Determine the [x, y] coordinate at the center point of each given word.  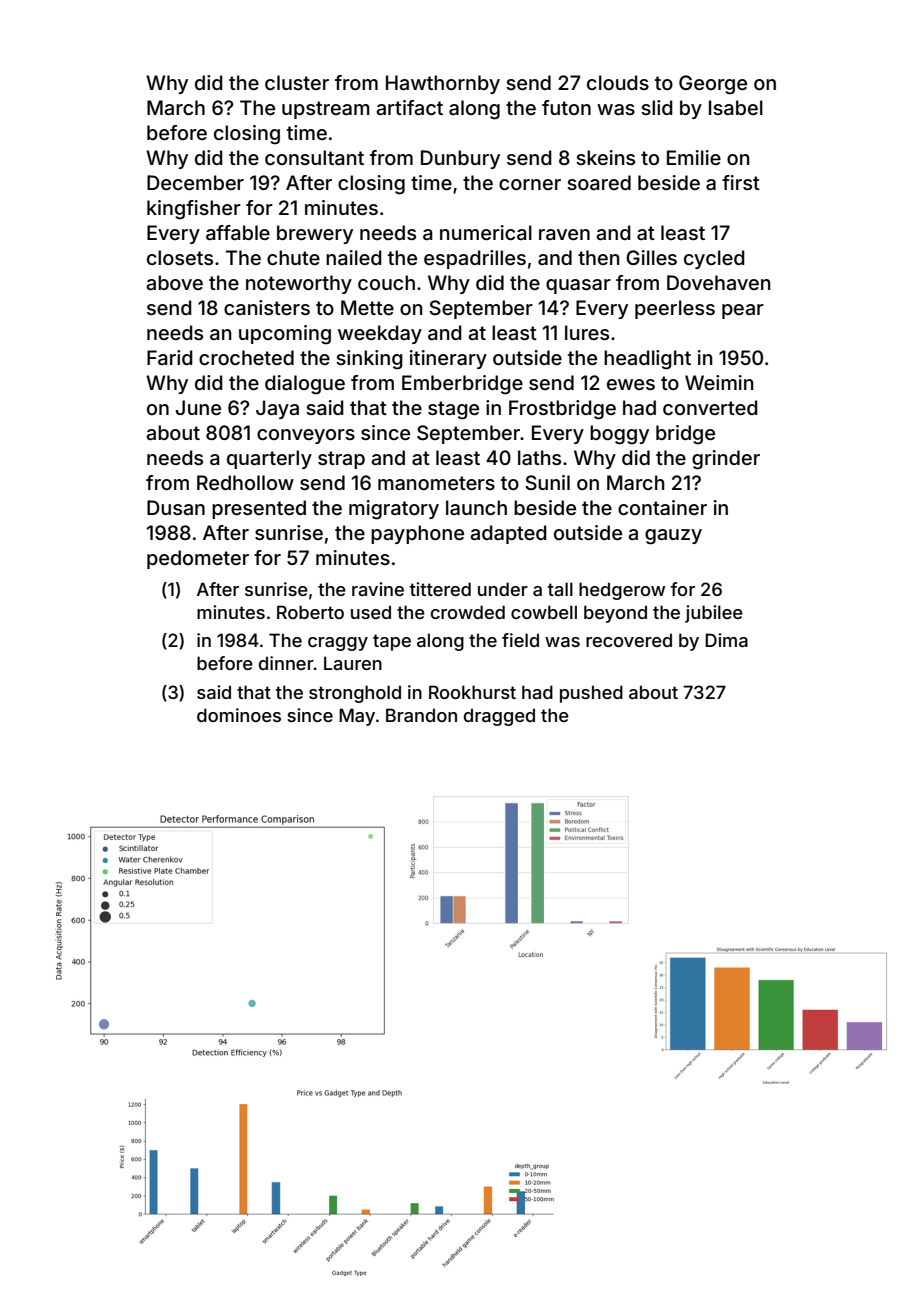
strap [341, 460]
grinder [726, 460]
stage [453, 410]
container [662, 507]
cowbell [544, 612]
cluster [297, 82]
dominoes [239, 715]
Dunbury [460, 159]
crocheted [246, 357]
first [741, 182]
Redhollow [245, 482]
